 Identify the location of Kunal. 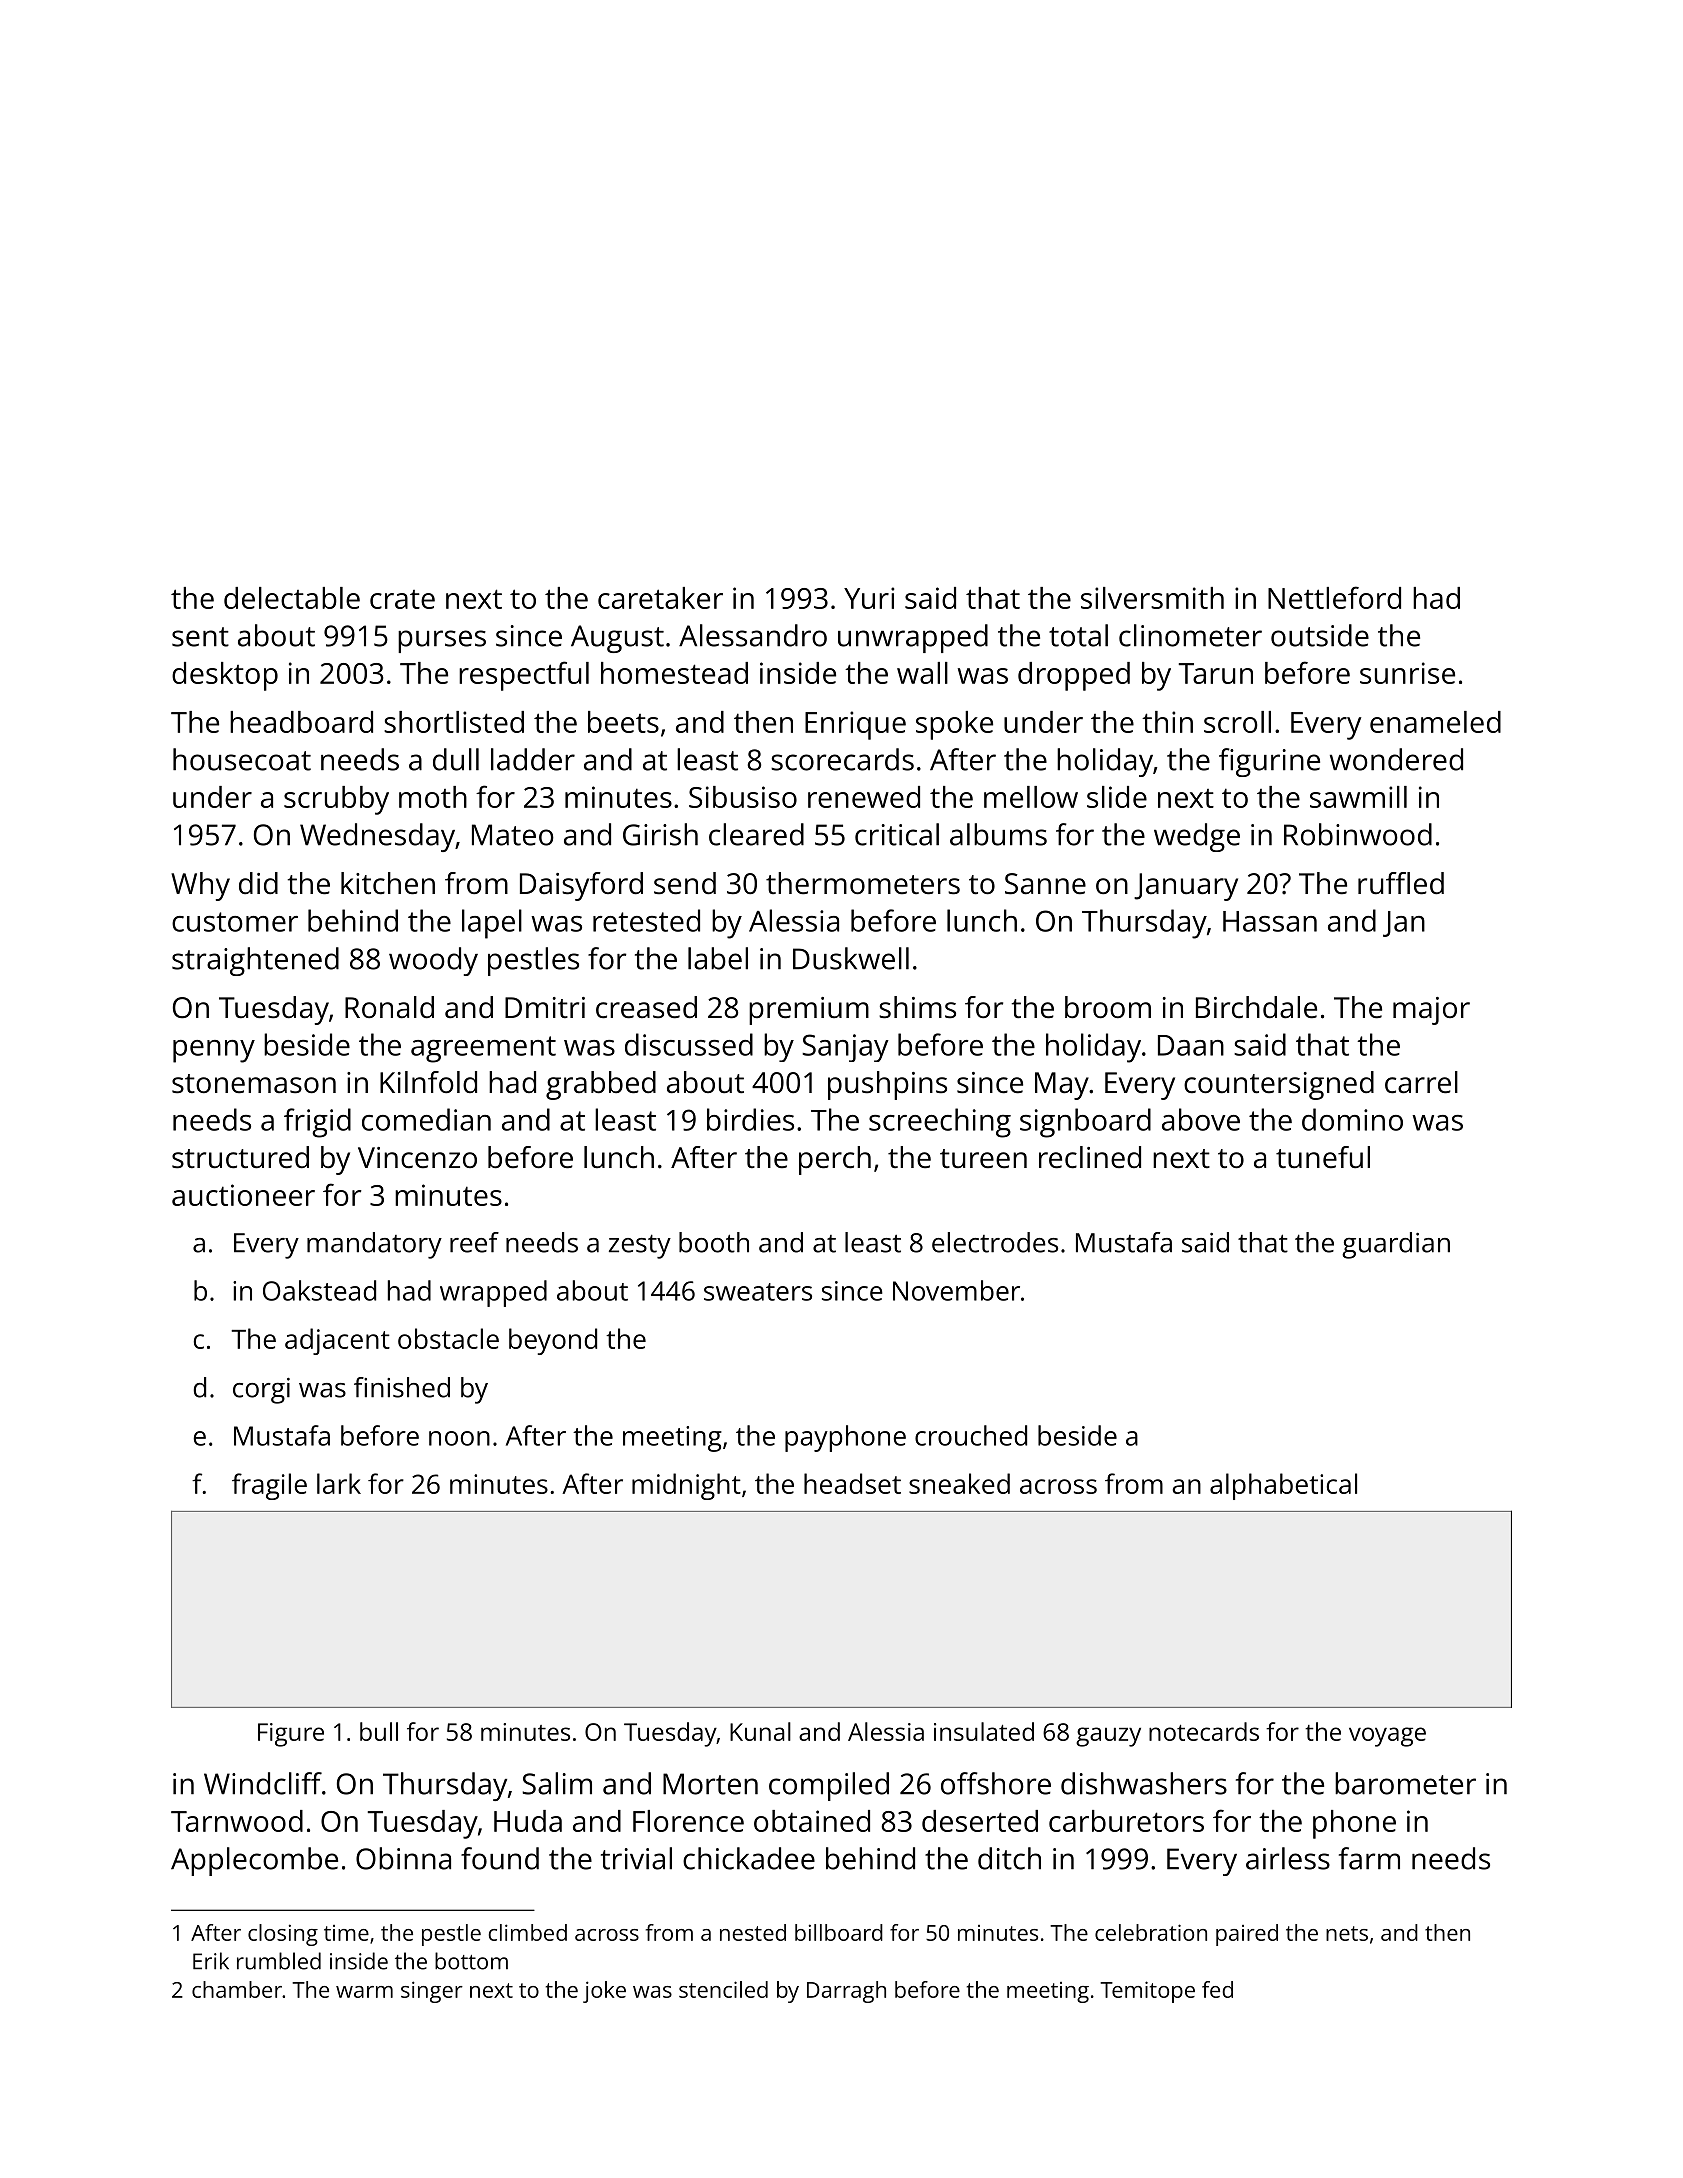
(760, 1731).
